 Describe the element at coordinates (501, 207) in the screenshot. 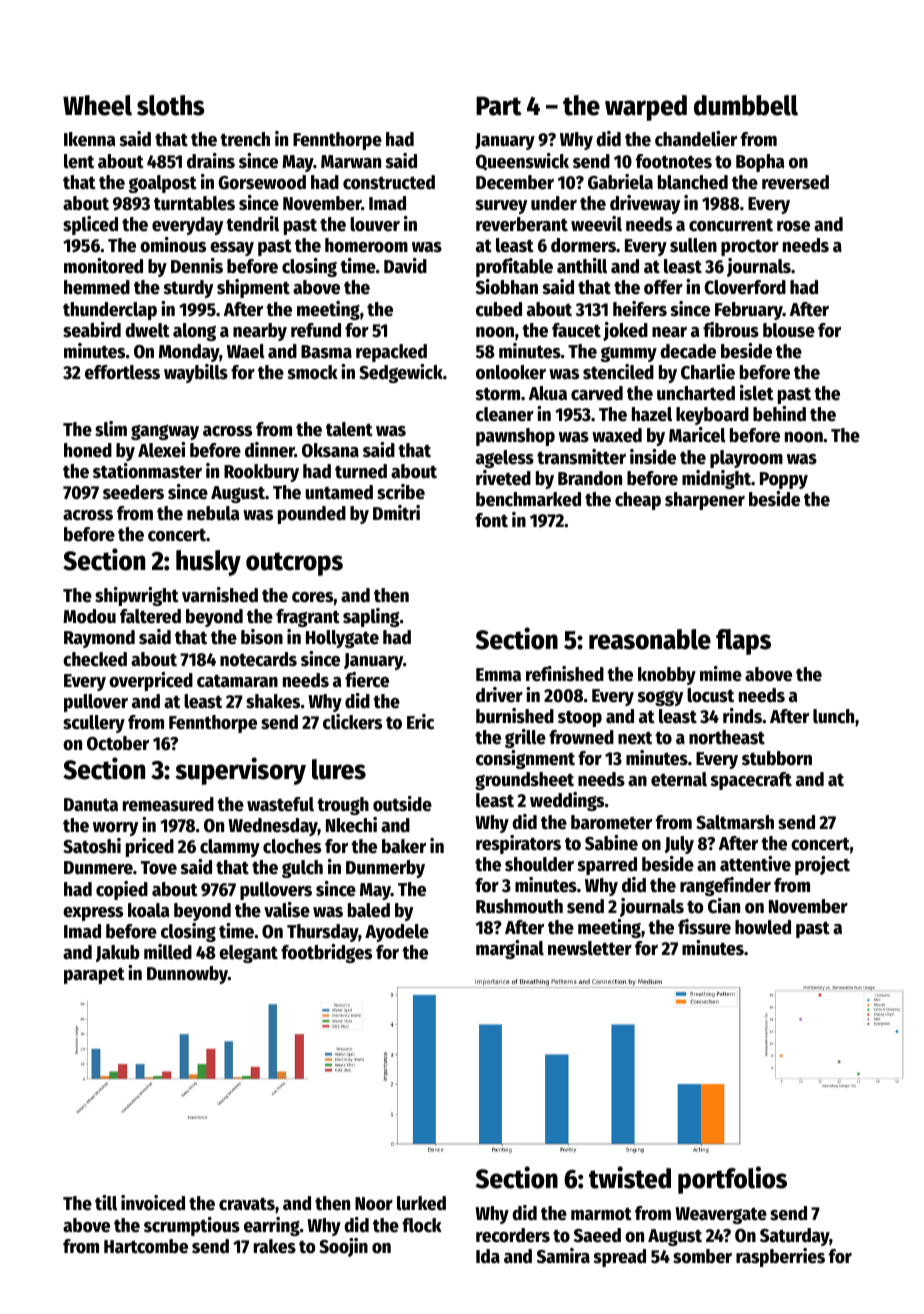

I see `survey` at that location.
